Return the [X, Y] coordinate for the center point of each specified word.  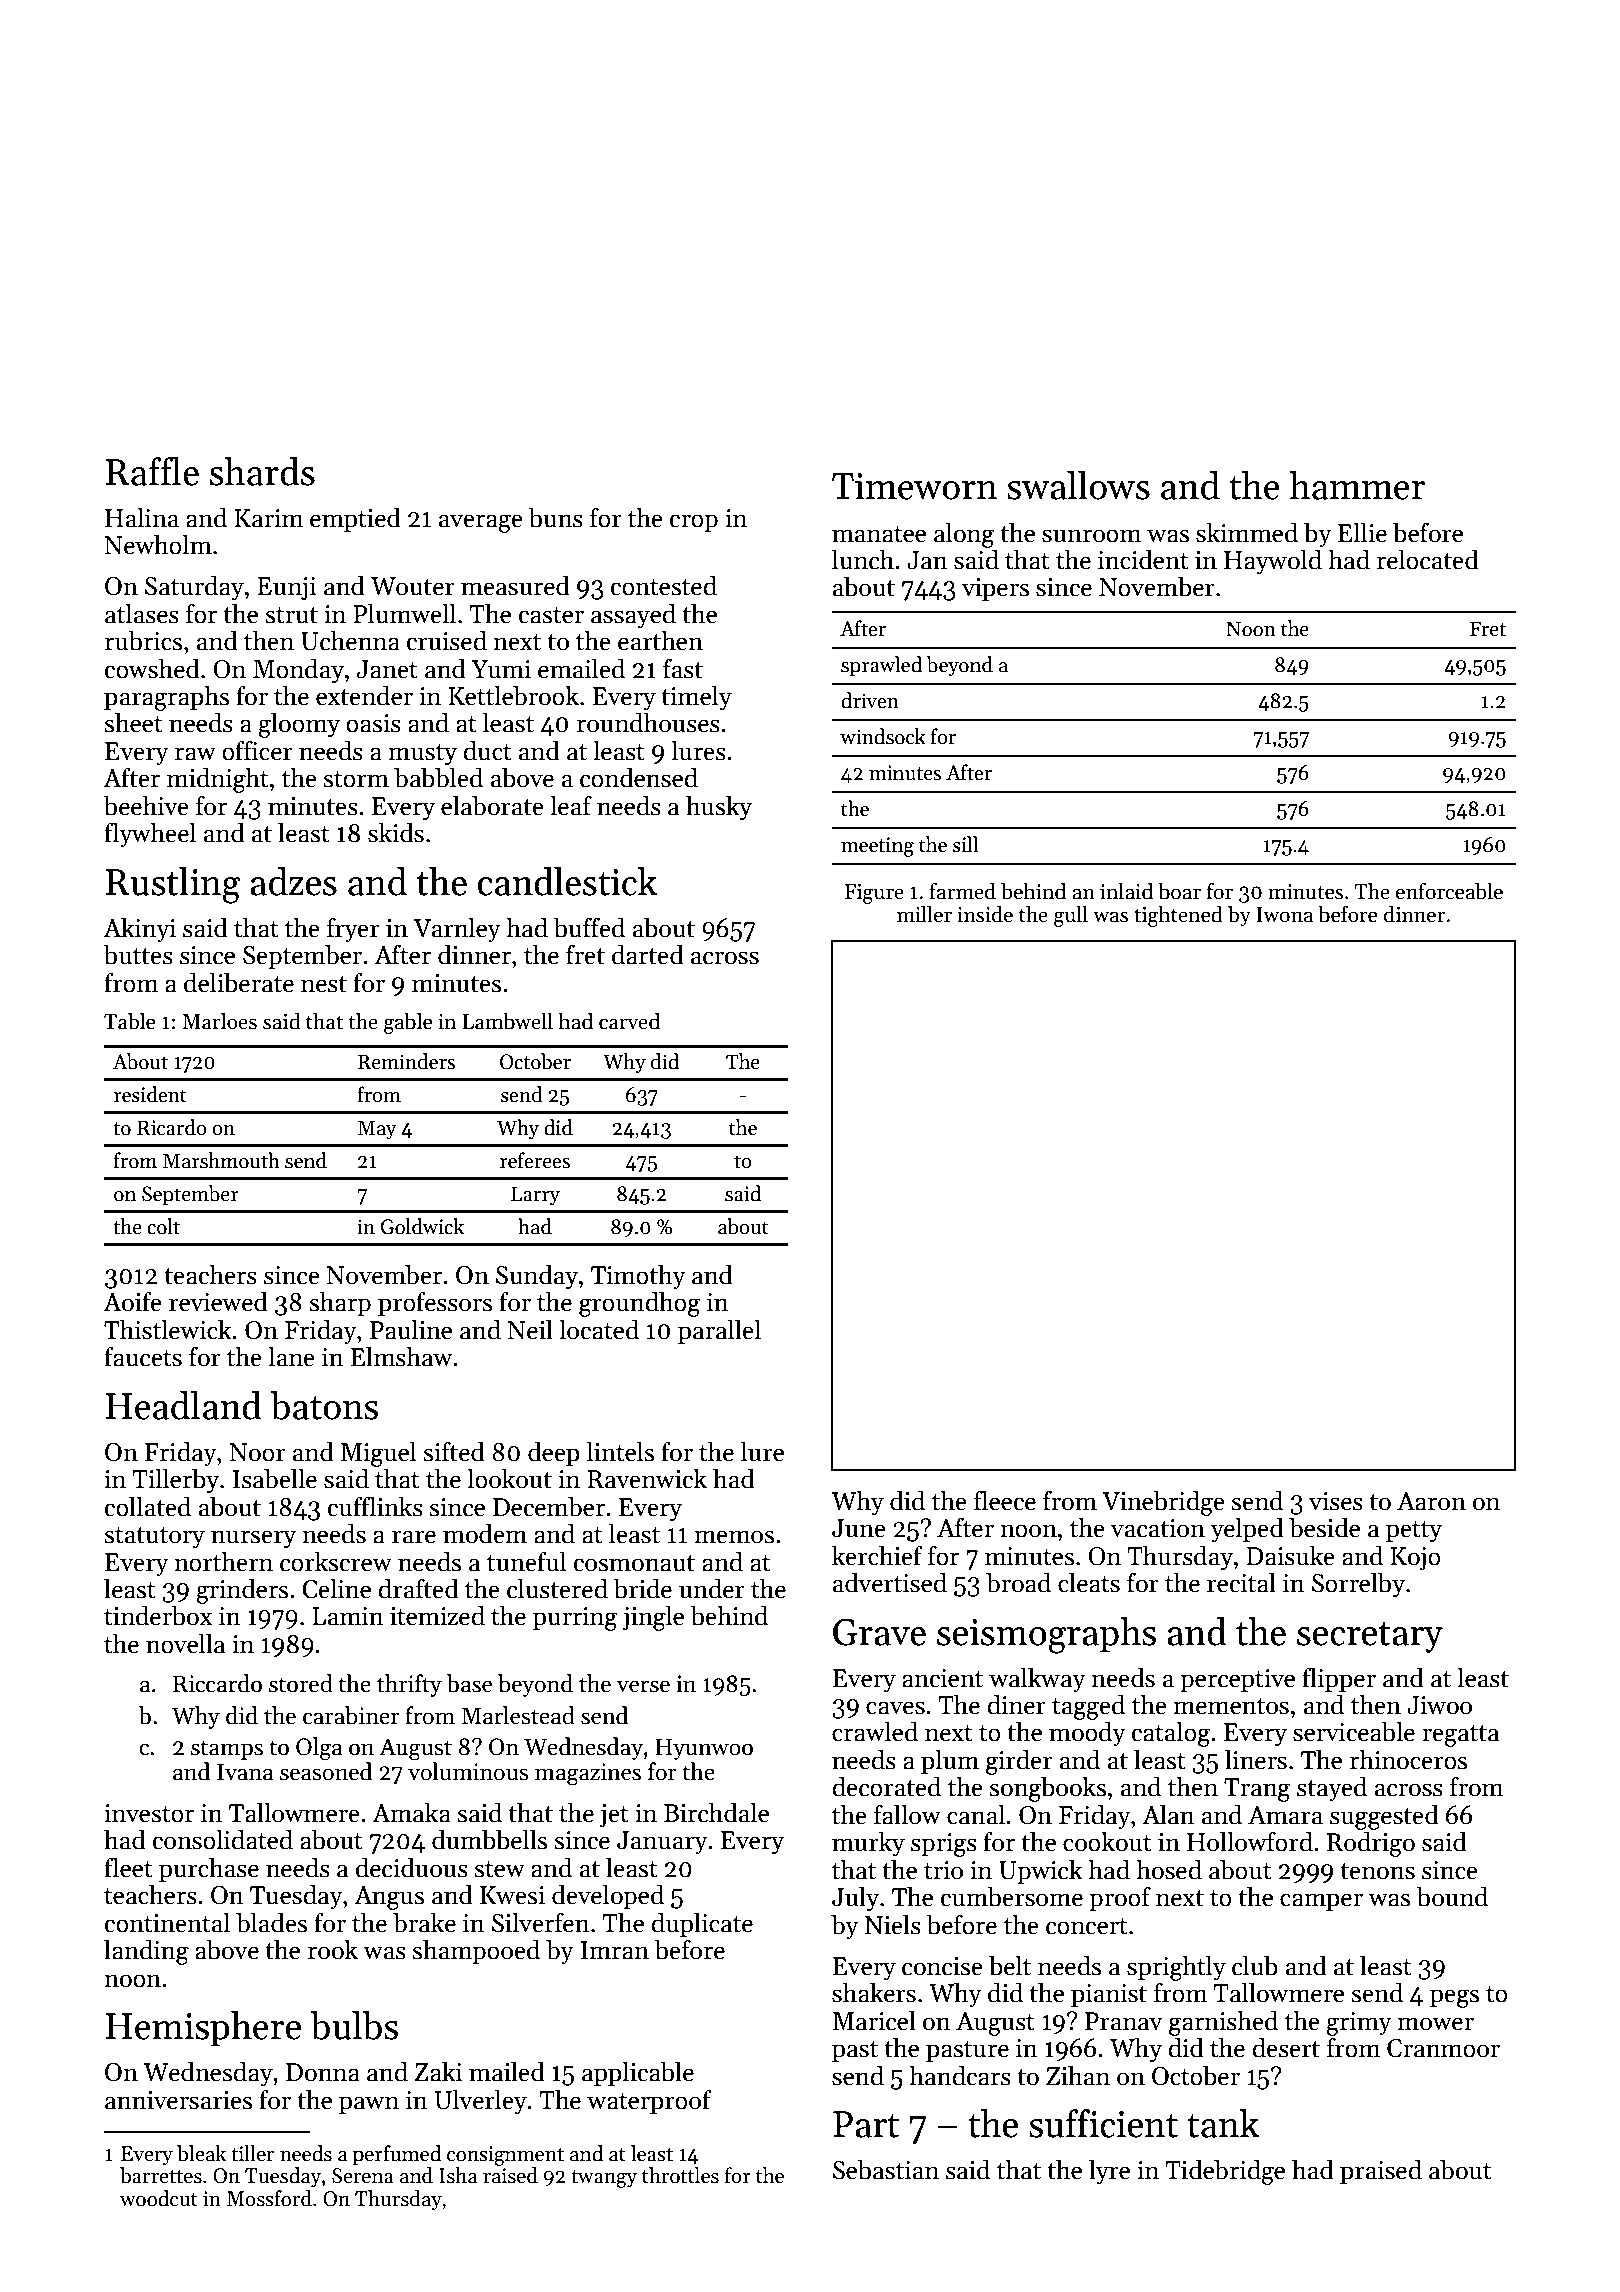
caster [551, 615]
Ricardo [172, 1127]
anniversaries [178, 2100]
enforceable [1449, 891]
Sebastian [886, 2169]
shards [262, 471]
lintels [620, 1451]
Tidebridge [1225, 2172]
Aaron [1431, 1501]
